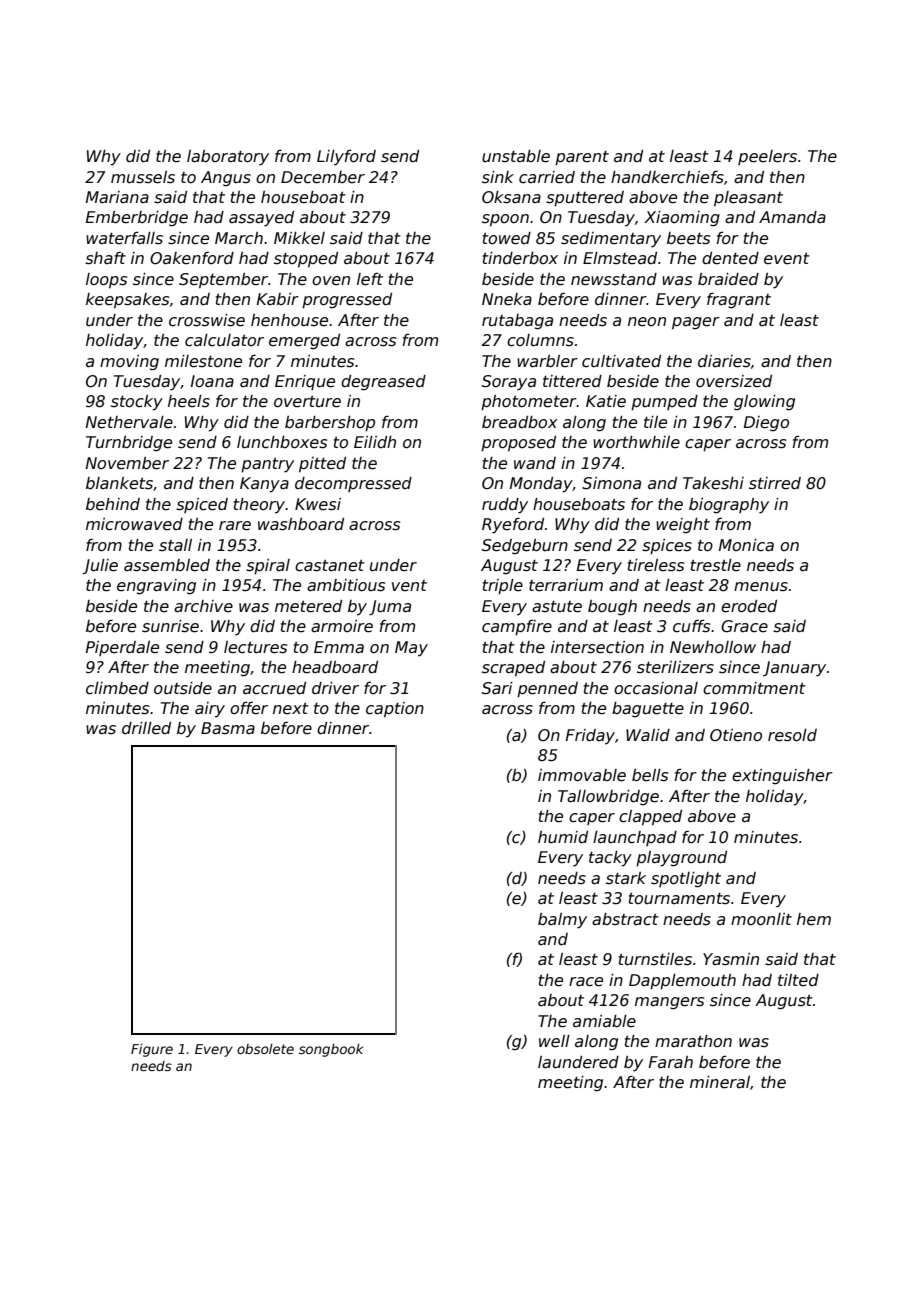 The height and width of the page is (1311, 924). I want to click on handkerchiefs, so click(667, 177).
